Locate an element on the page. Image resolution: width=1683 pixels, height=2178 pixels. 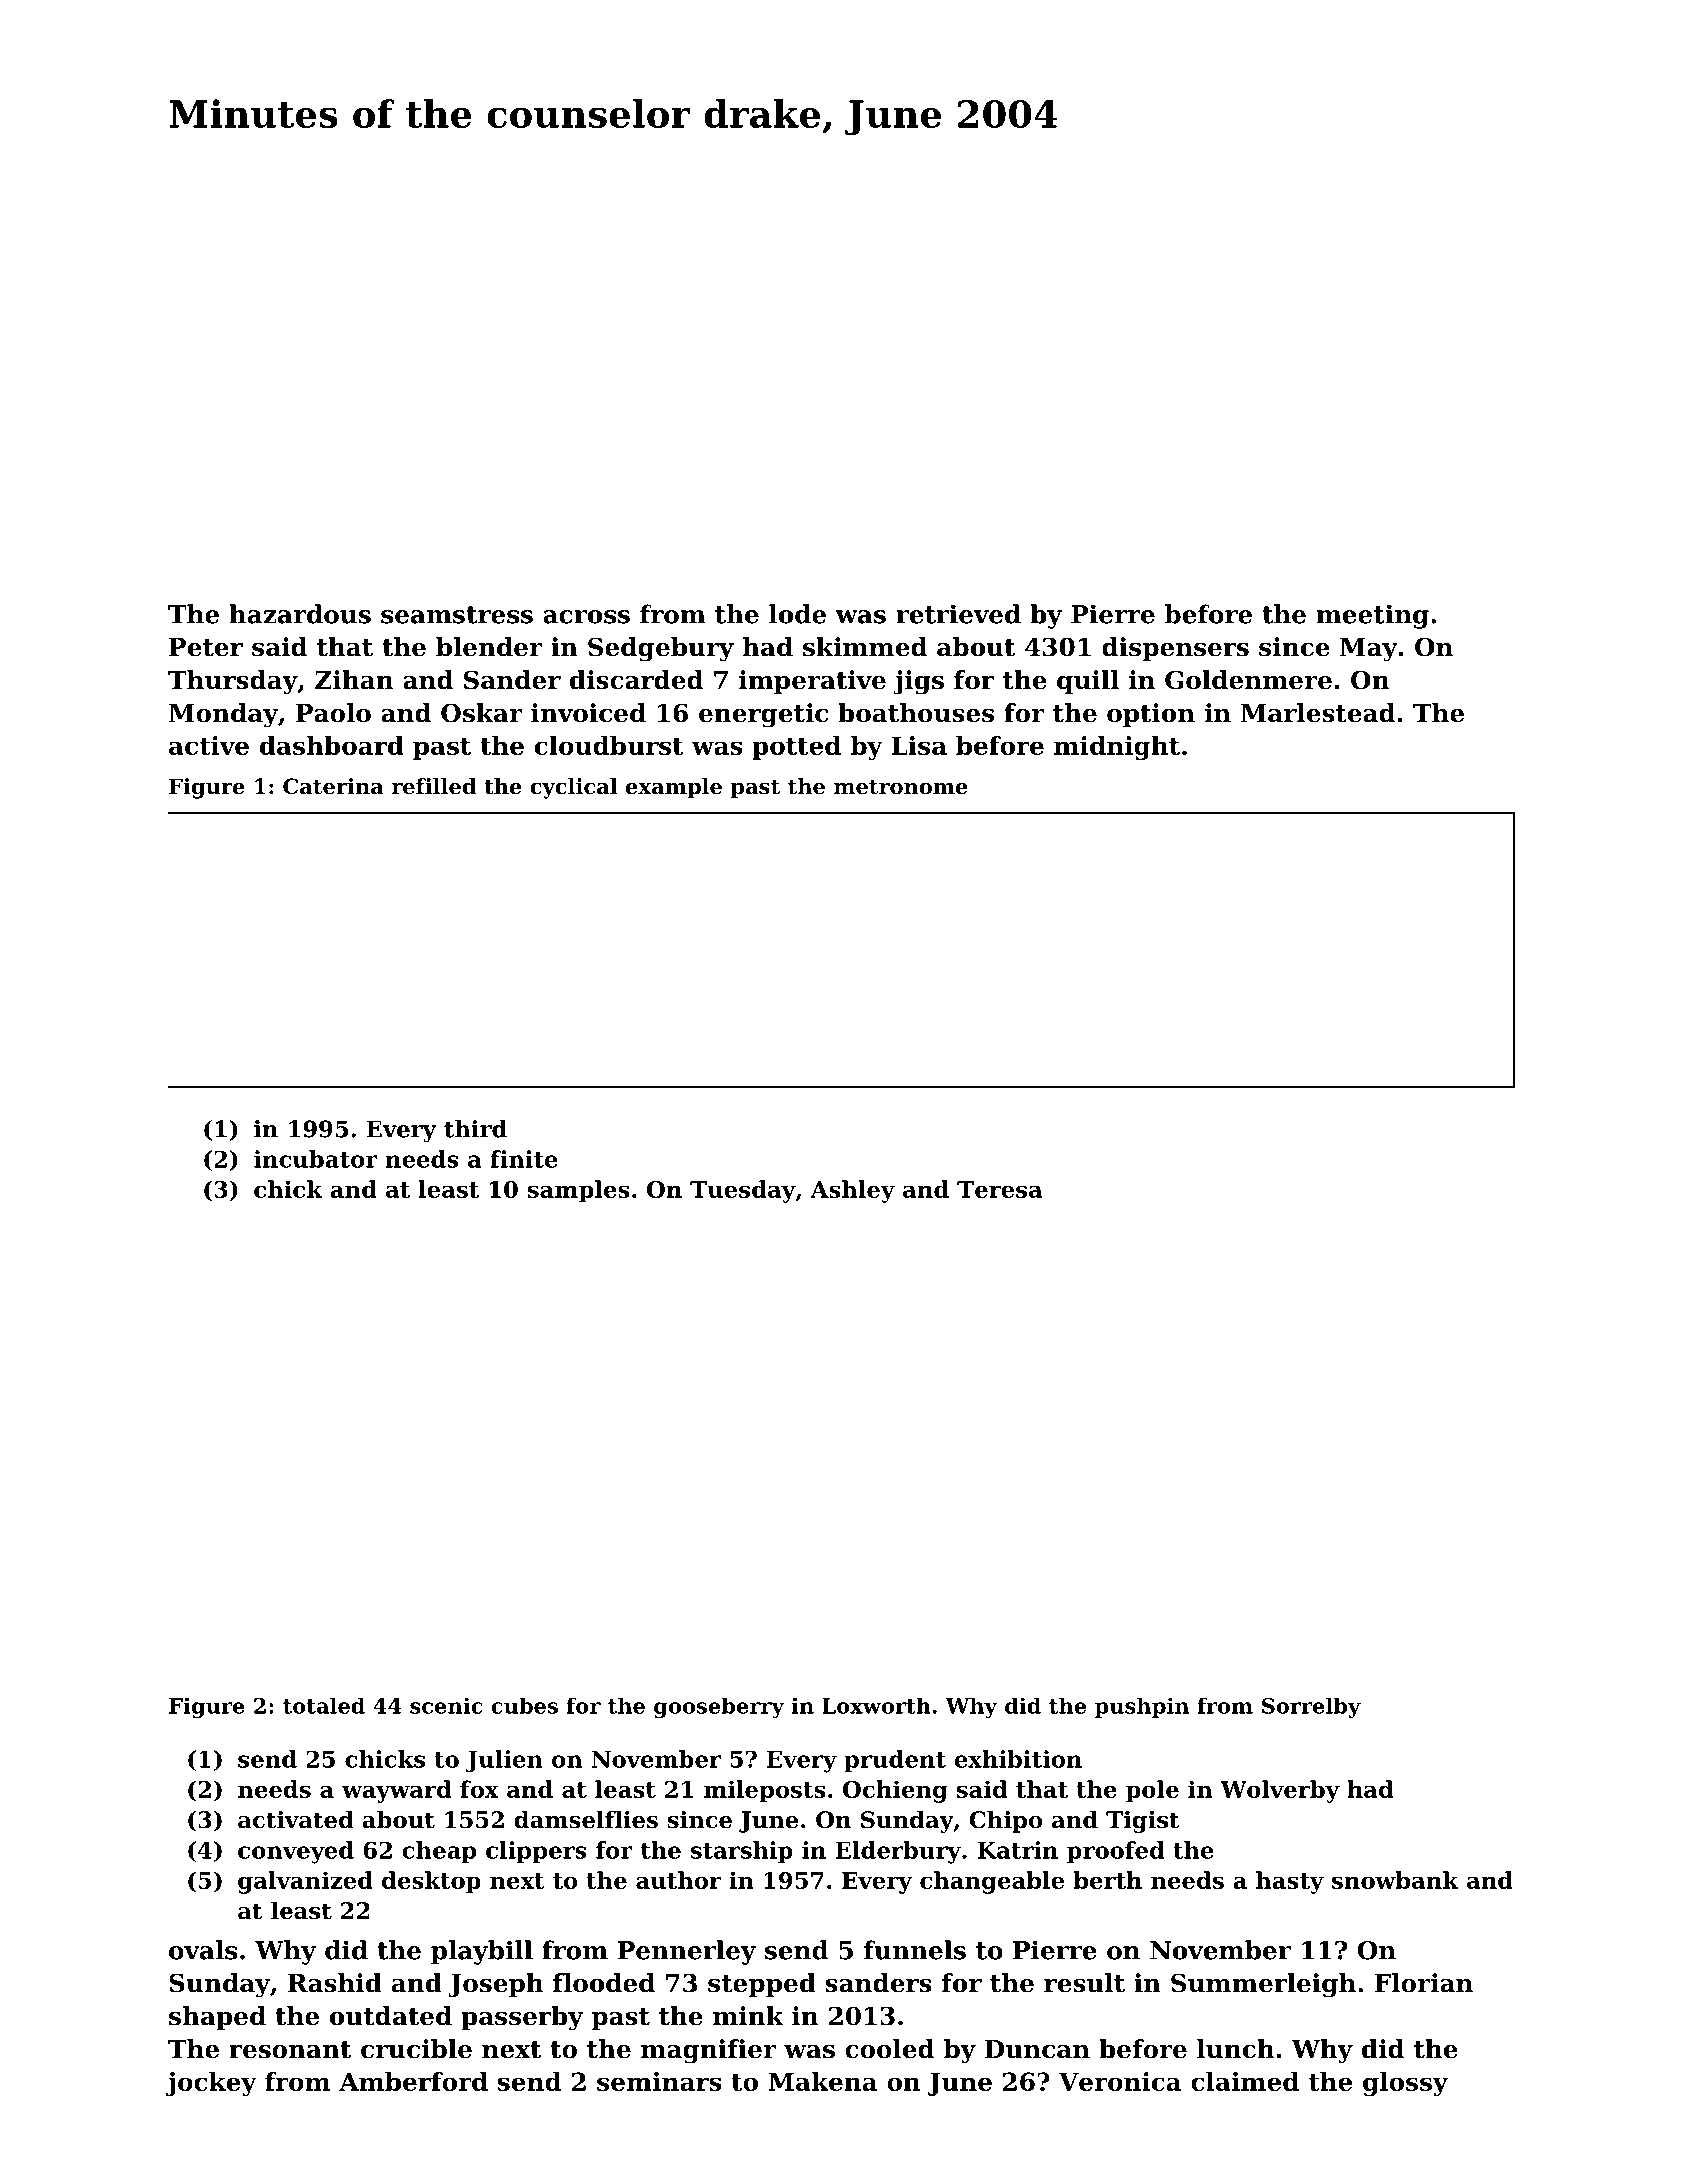
across is located at coordinates (586, 617).
